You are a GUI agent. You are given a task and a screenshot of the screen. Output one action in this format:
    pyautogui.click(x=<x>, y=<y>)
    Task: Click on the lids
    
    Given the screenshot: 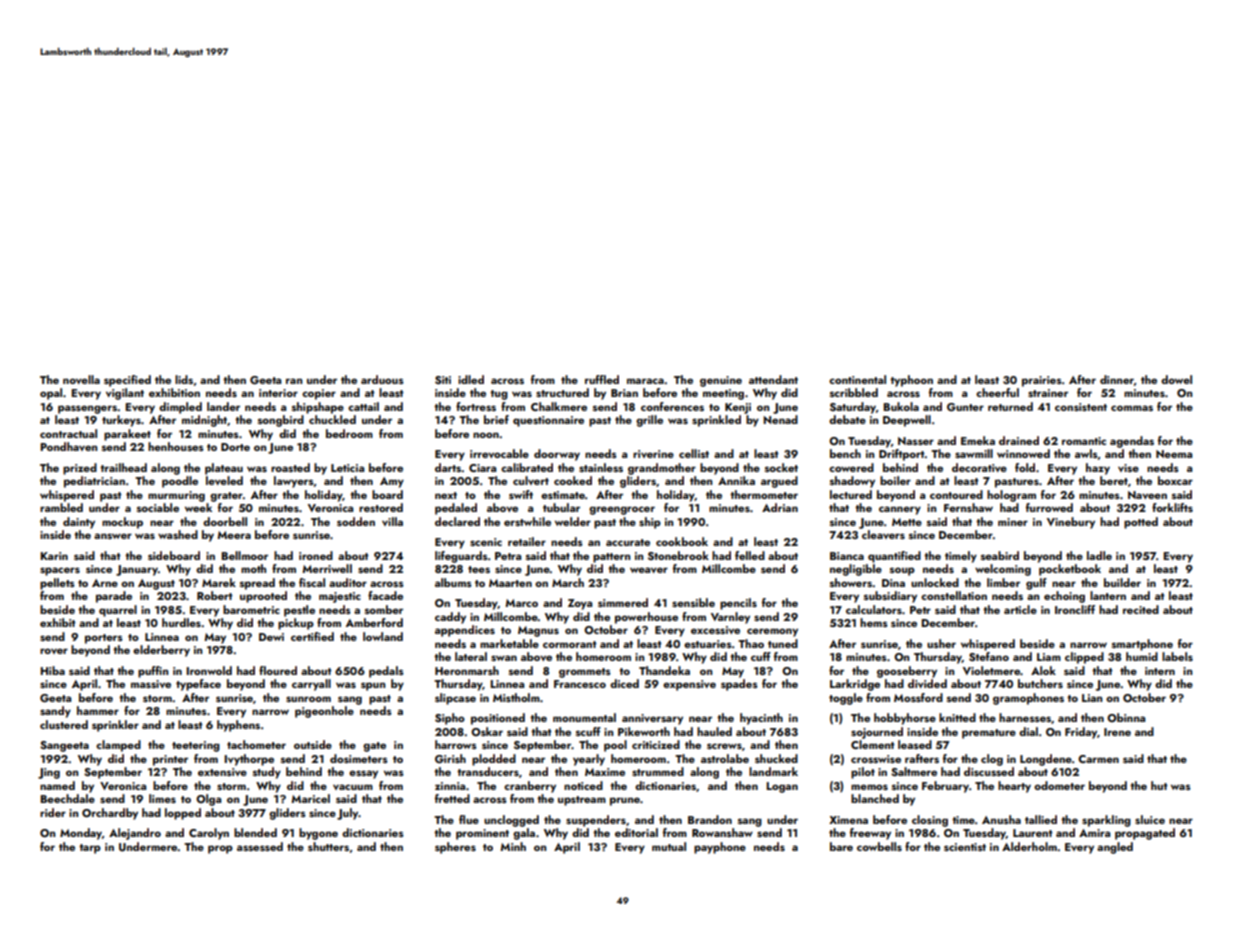 What is the action you would take?
    pyautogui.click(x=184, y=379)
